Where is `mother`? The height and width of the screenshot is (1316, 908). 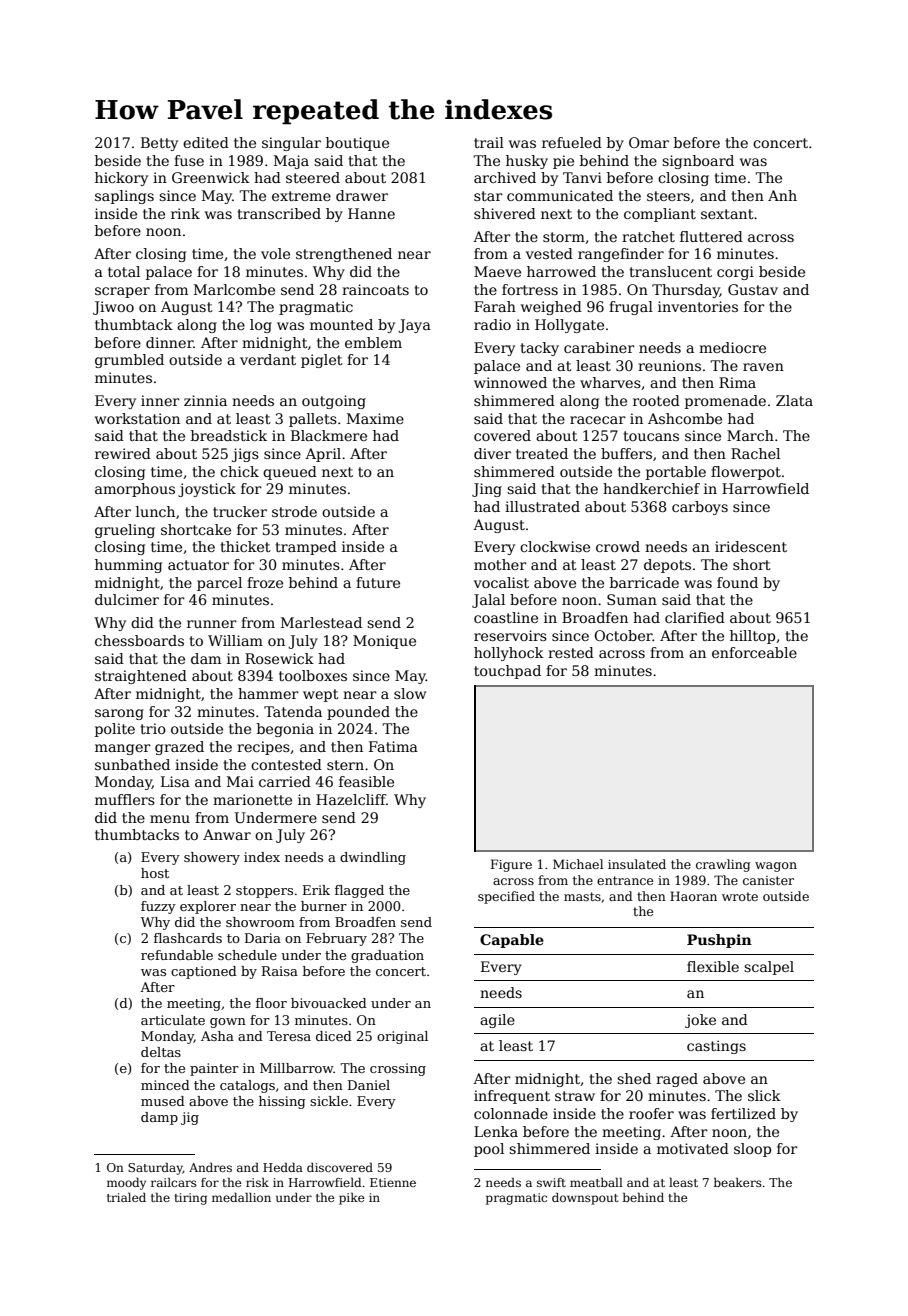 mother is located at coordinates (500, 564).
